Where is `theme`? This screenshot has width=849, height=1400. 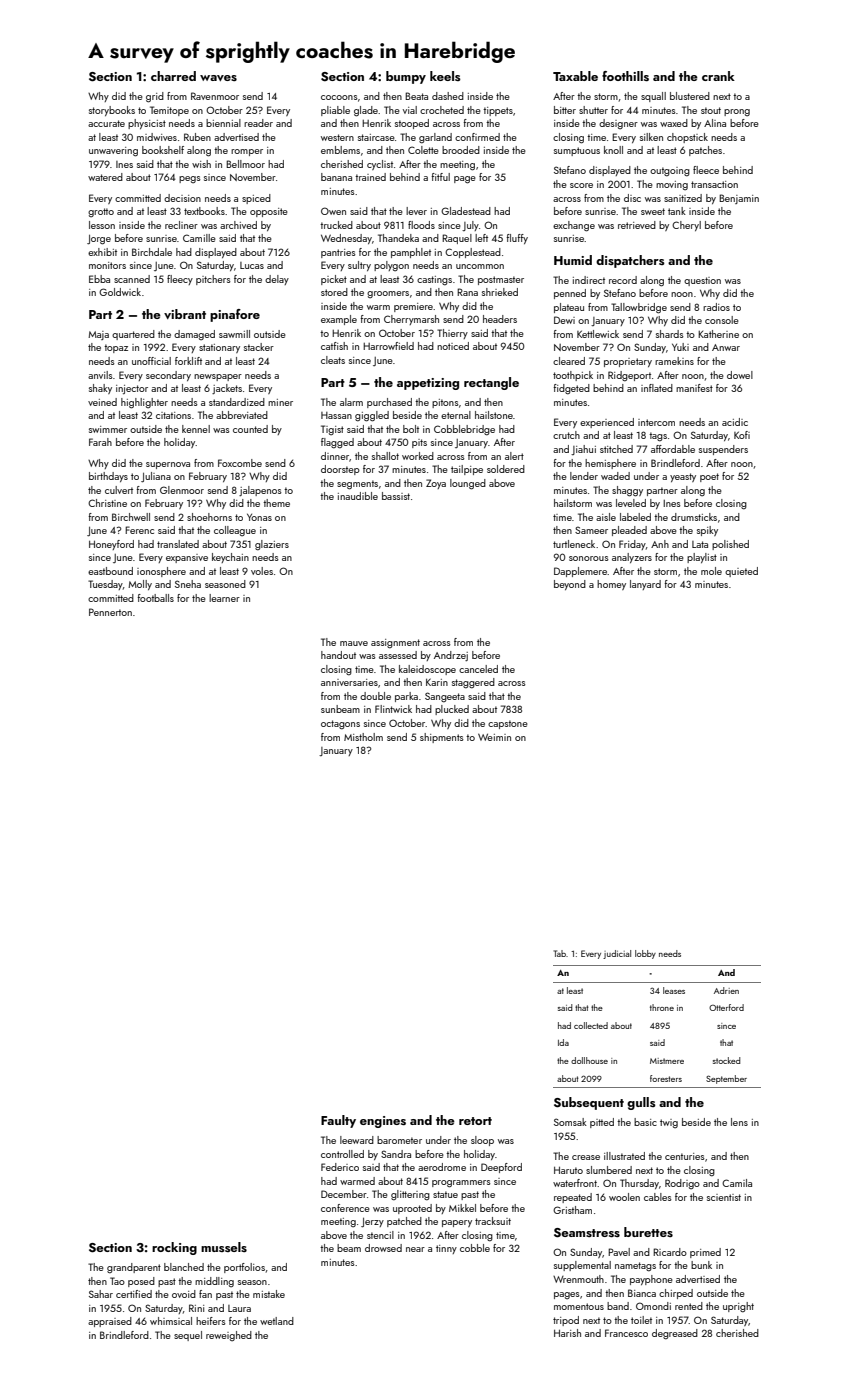 theme is located at coordinates (276, 503).
